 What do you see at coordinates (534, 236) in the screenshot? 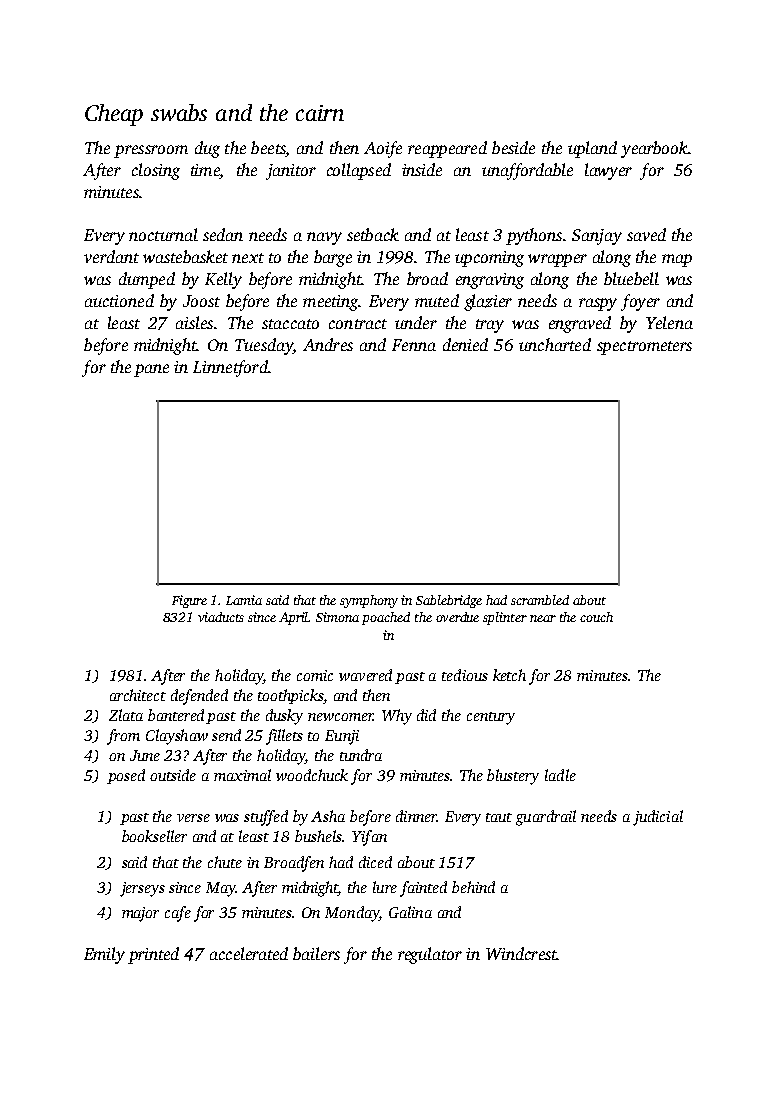
I see `pythons` at bounding box center [534, 236].
